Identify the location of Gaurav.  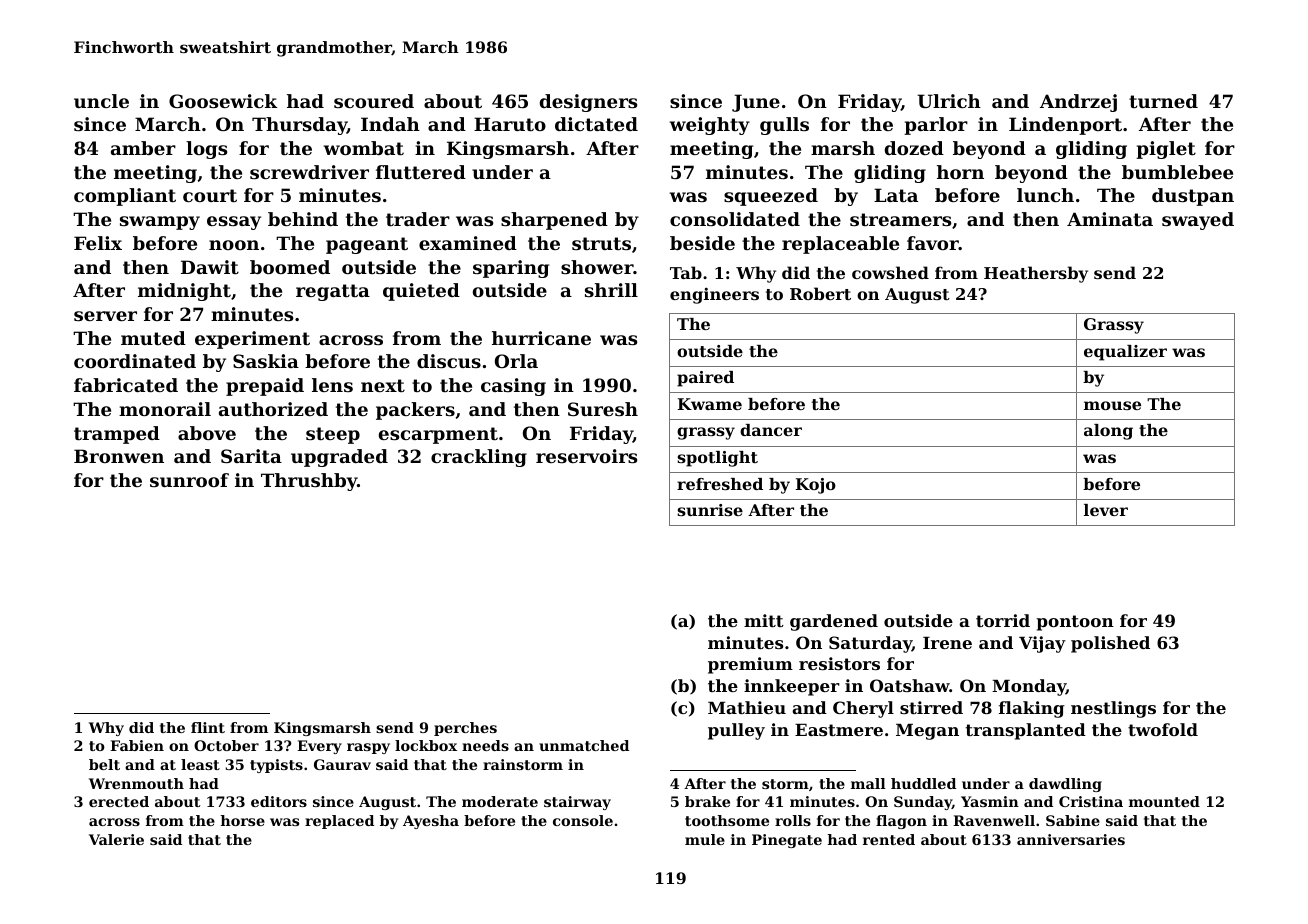
(342, 764).
